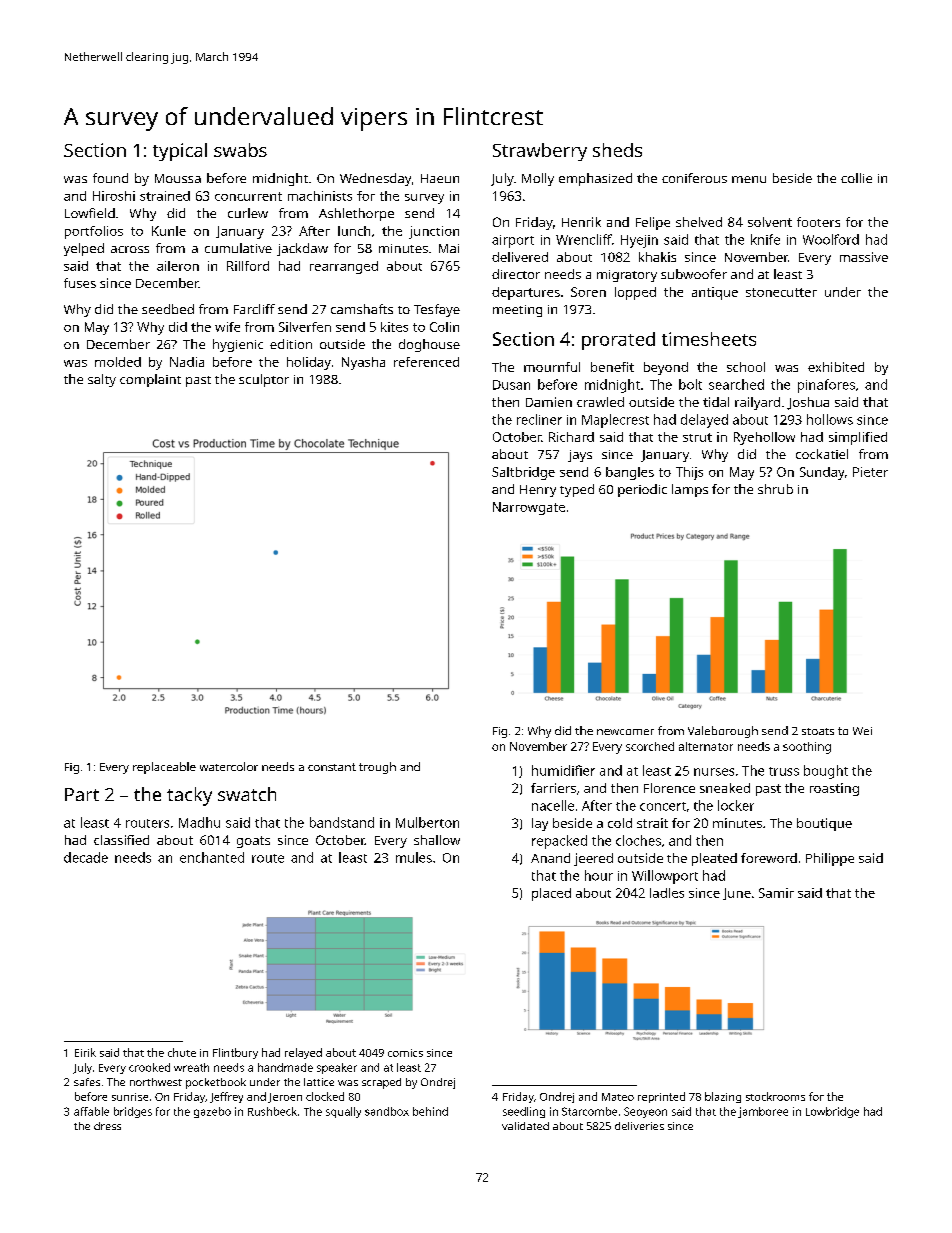 Image resolution: width=952 pixels, height=1233 pixels. Describe the element at coordinates (150, 380) in the screenshot. I see `complaint` at that location.
